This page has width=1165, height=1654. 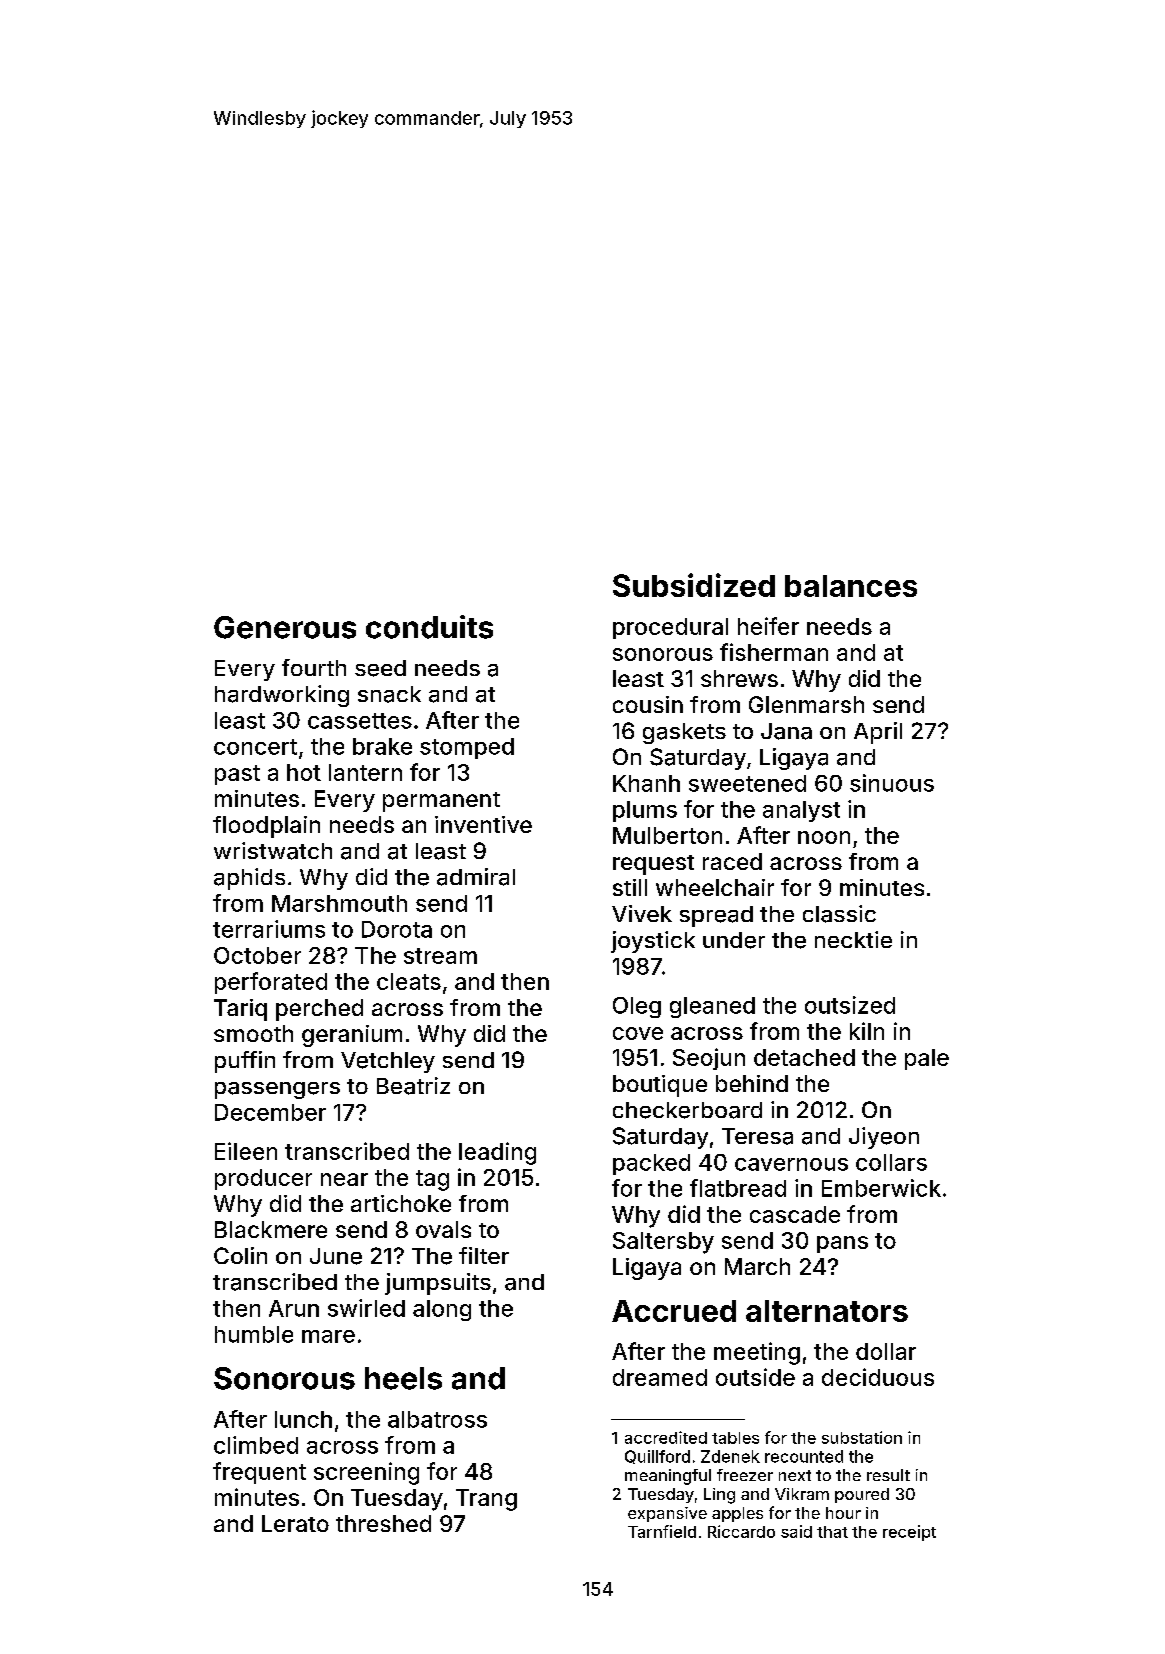 I want to click on stomped, so click(x=467, y=748).
